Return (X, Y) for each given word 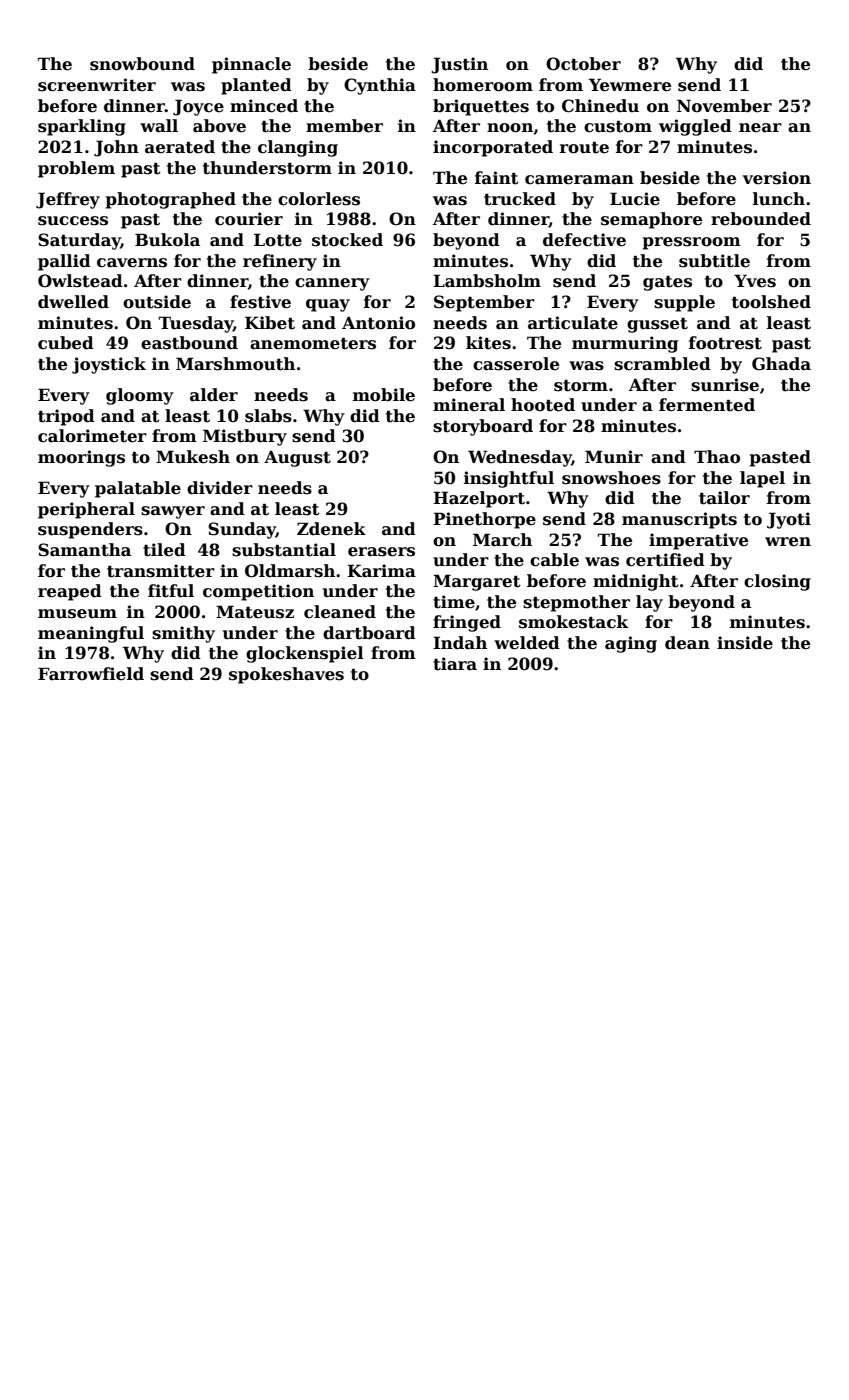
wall (159, 126)
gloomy (140, 396)
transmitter (161, 571)
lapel (762, 479)
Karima (381, 571)
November (724, 106)
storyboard (483, 427)
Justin (459, 65)
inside (745, 643)
